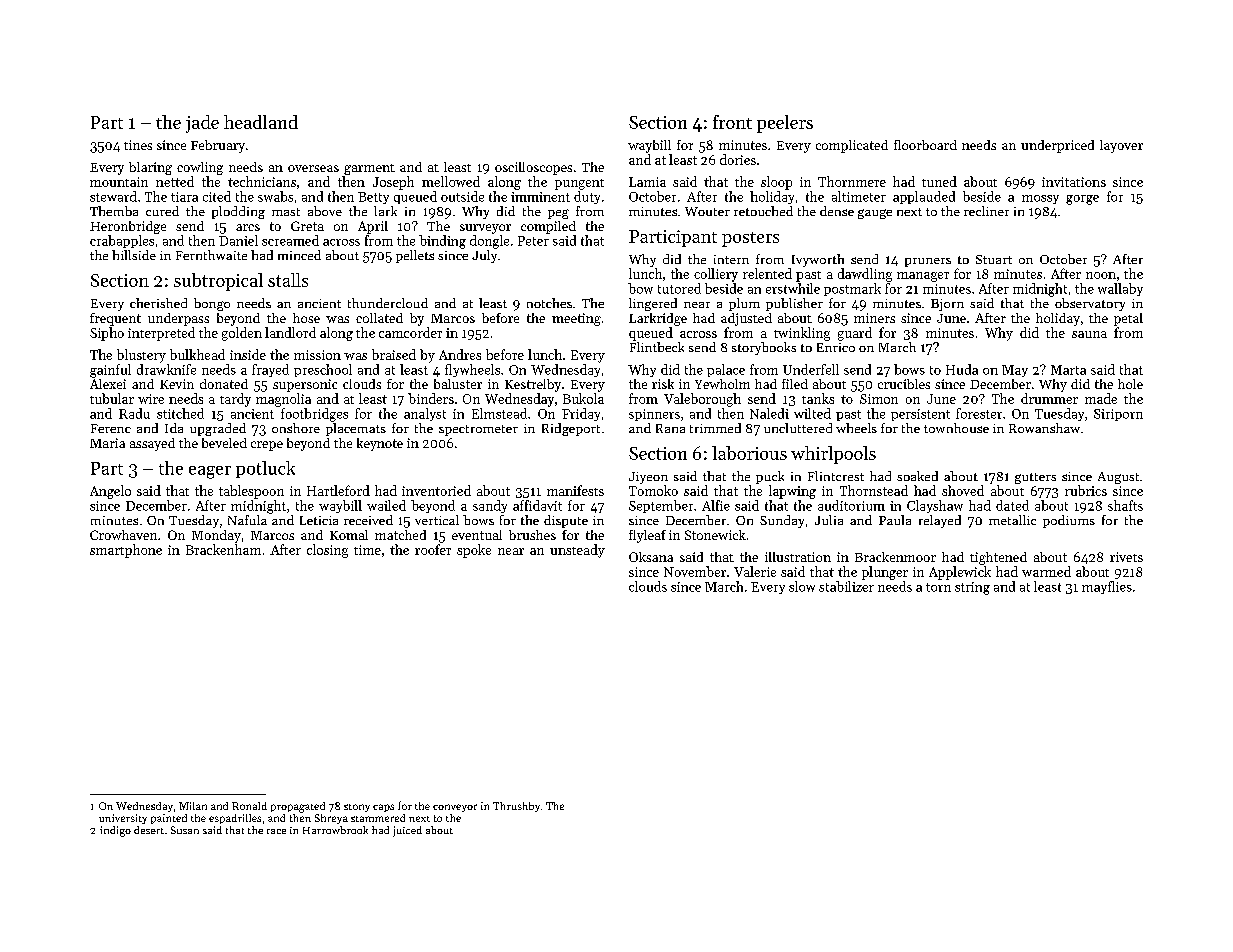 This screenshot has height=952, width=1233. I want to click on conveyor, so click(455, 808).
